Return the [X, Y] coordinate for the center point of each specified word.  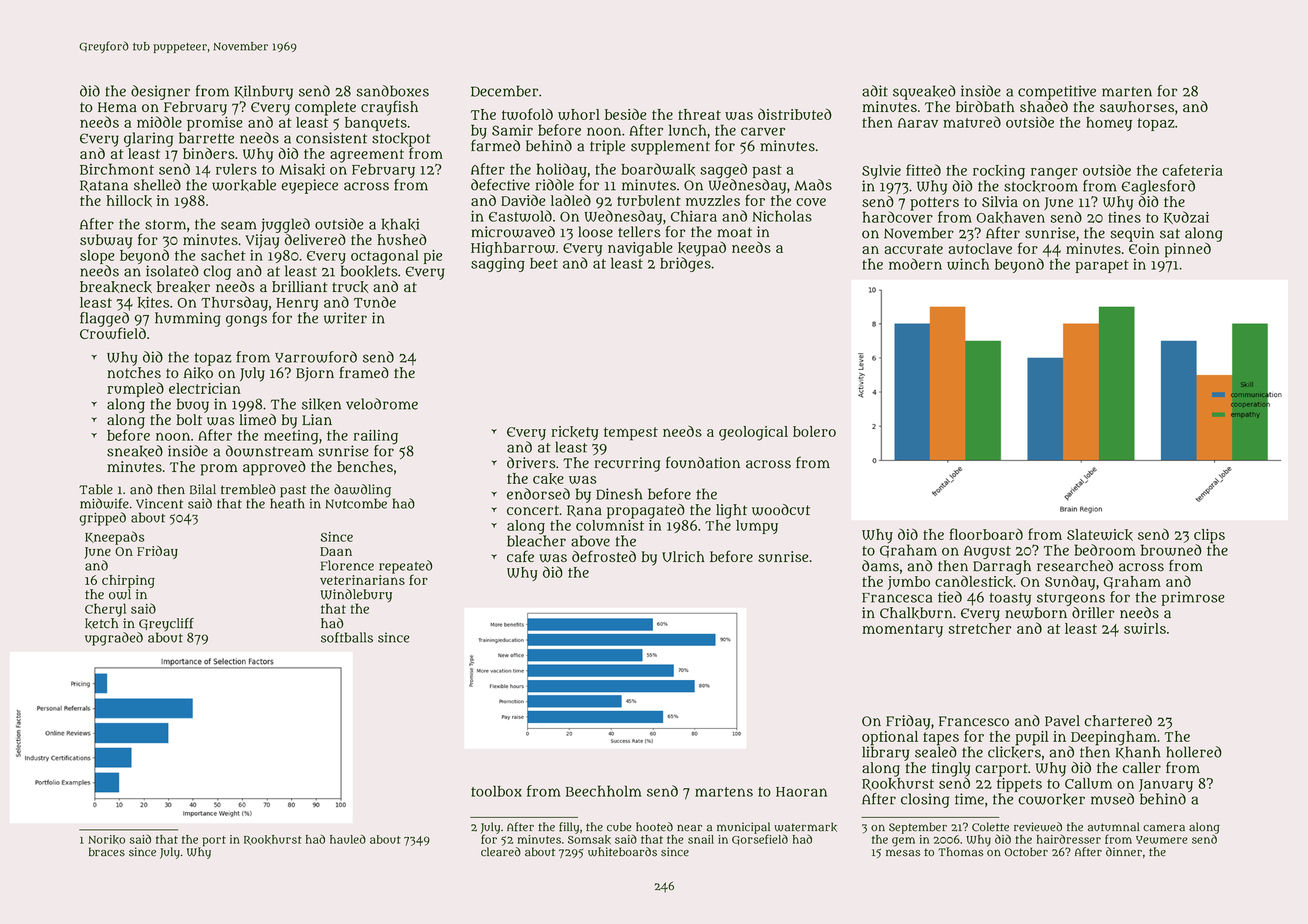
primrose [1193, 599]
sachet [223, 255]
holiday [562, 170]
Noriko [106, 840]
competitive [1057, 92]
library [885, 753]
